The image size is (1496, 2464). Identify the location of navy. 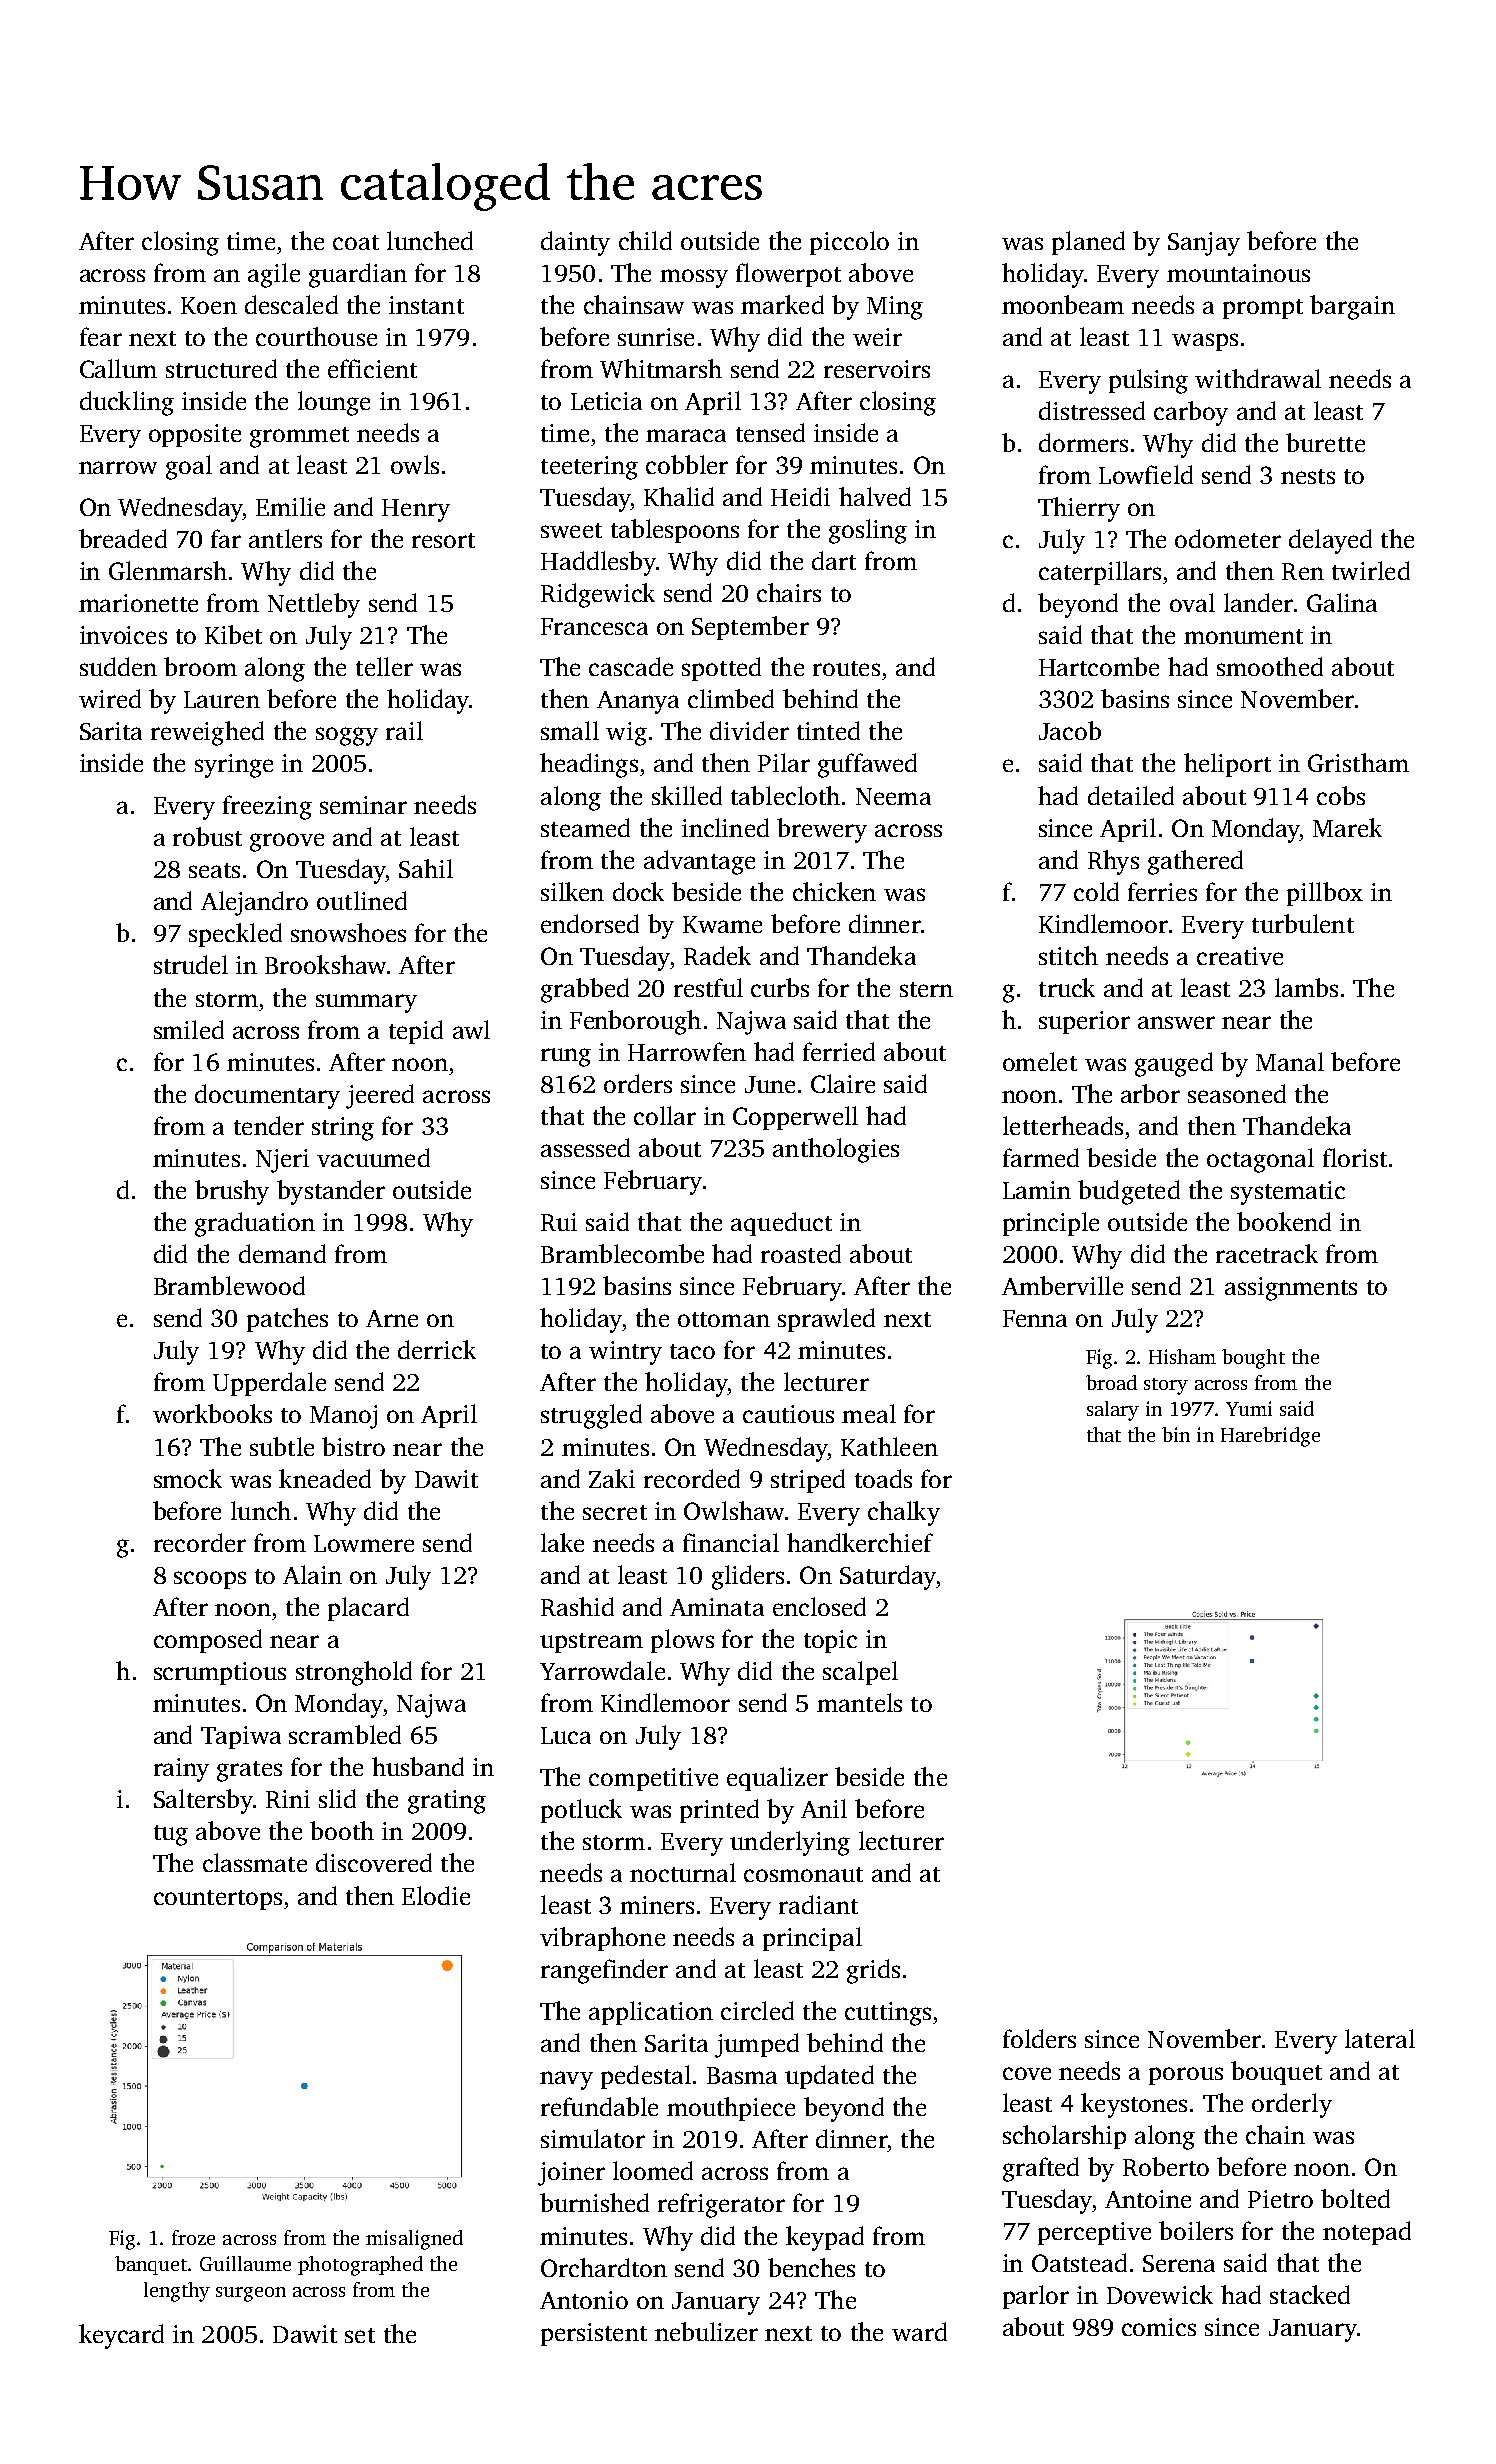
(566, 2080).
